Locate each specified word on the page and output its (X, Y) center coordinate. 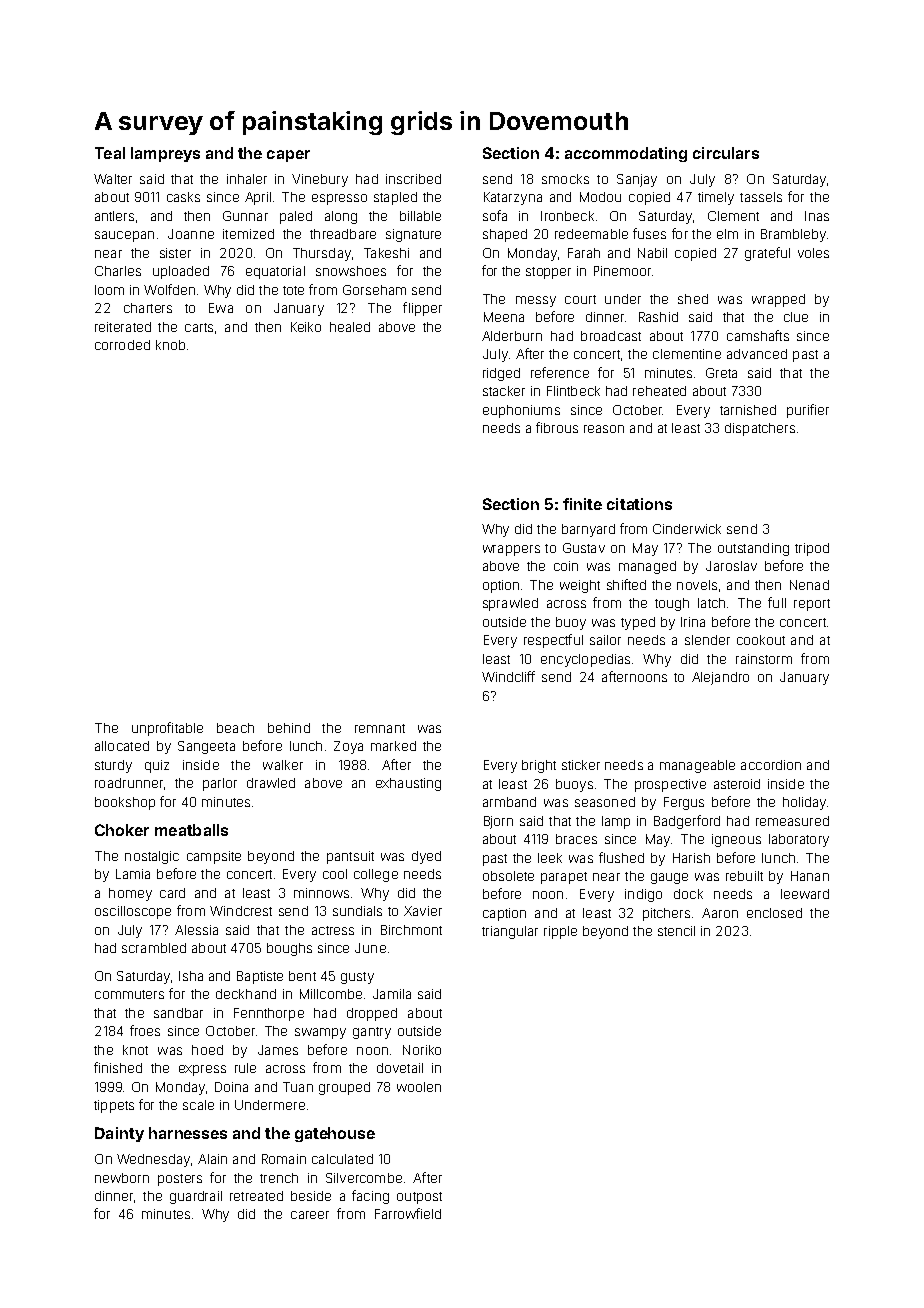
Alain (212, 1159)
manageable (697, 766)
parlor (220, 784)
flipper (422, 309)
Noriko (422, 1050)
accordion (771, 765)
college (376, 875)
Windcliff (508, 676)
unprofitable (167, 729)
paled (296, 217)
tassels (761, 197)
